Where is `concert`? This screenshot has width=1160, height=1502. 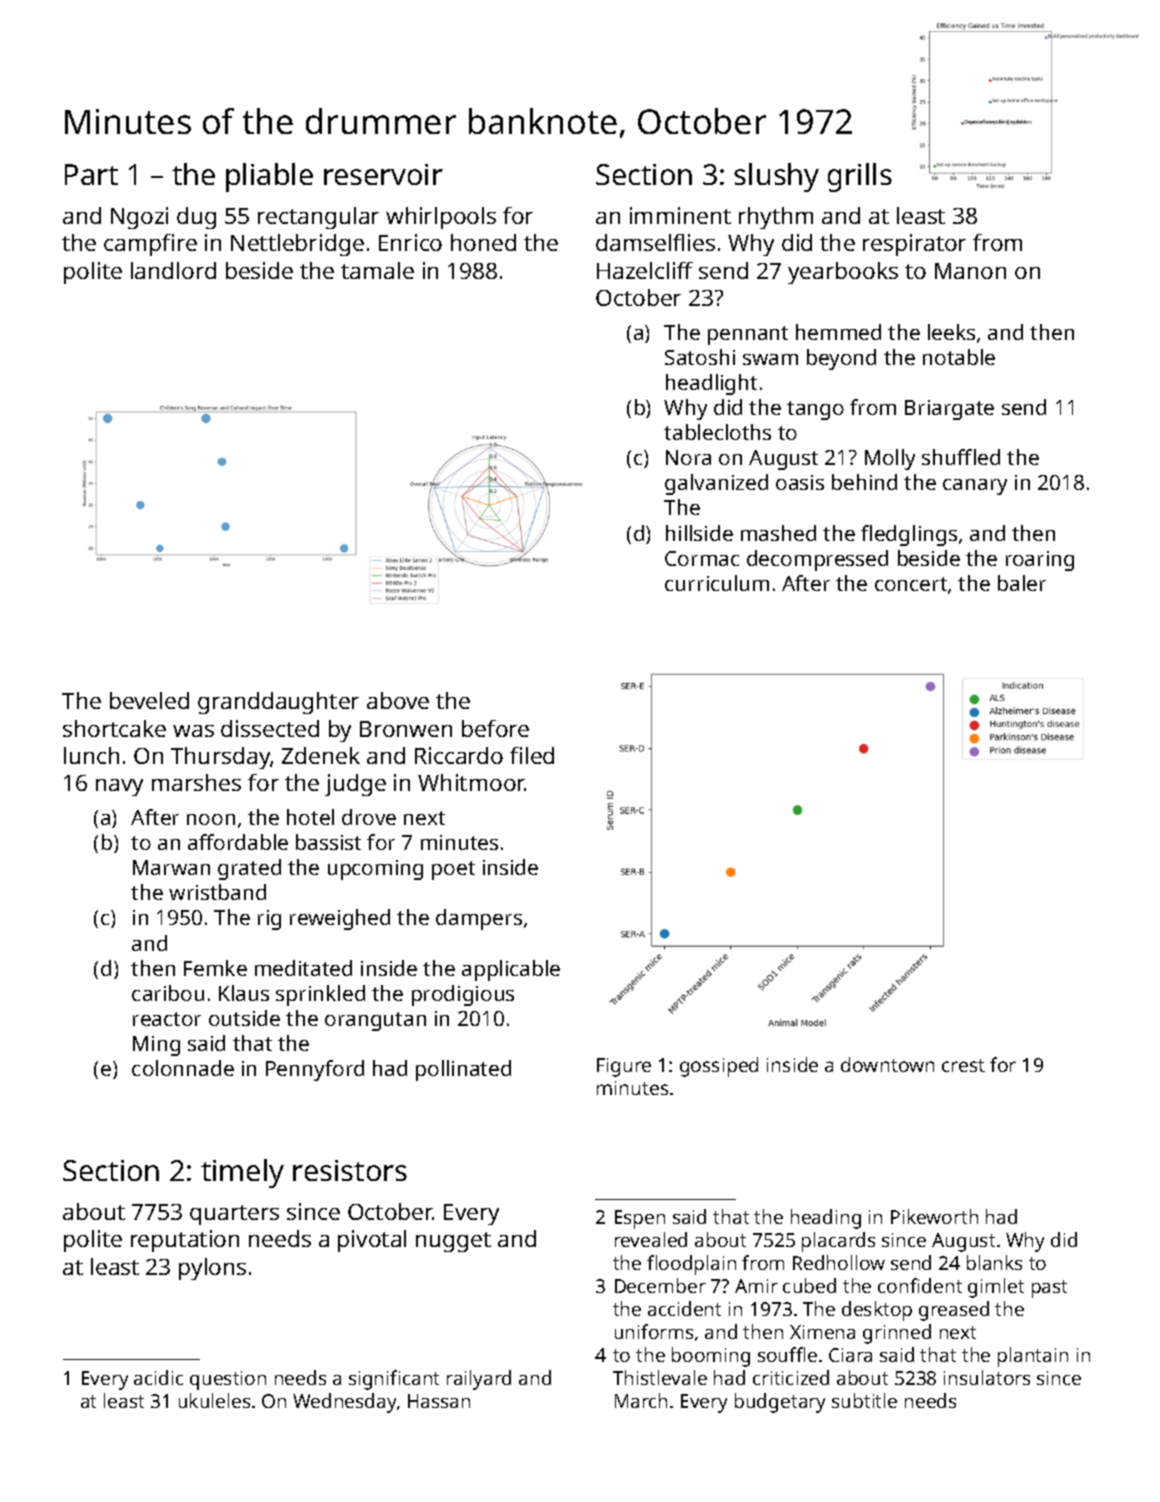
concert is located at coordinates (911, 584).
